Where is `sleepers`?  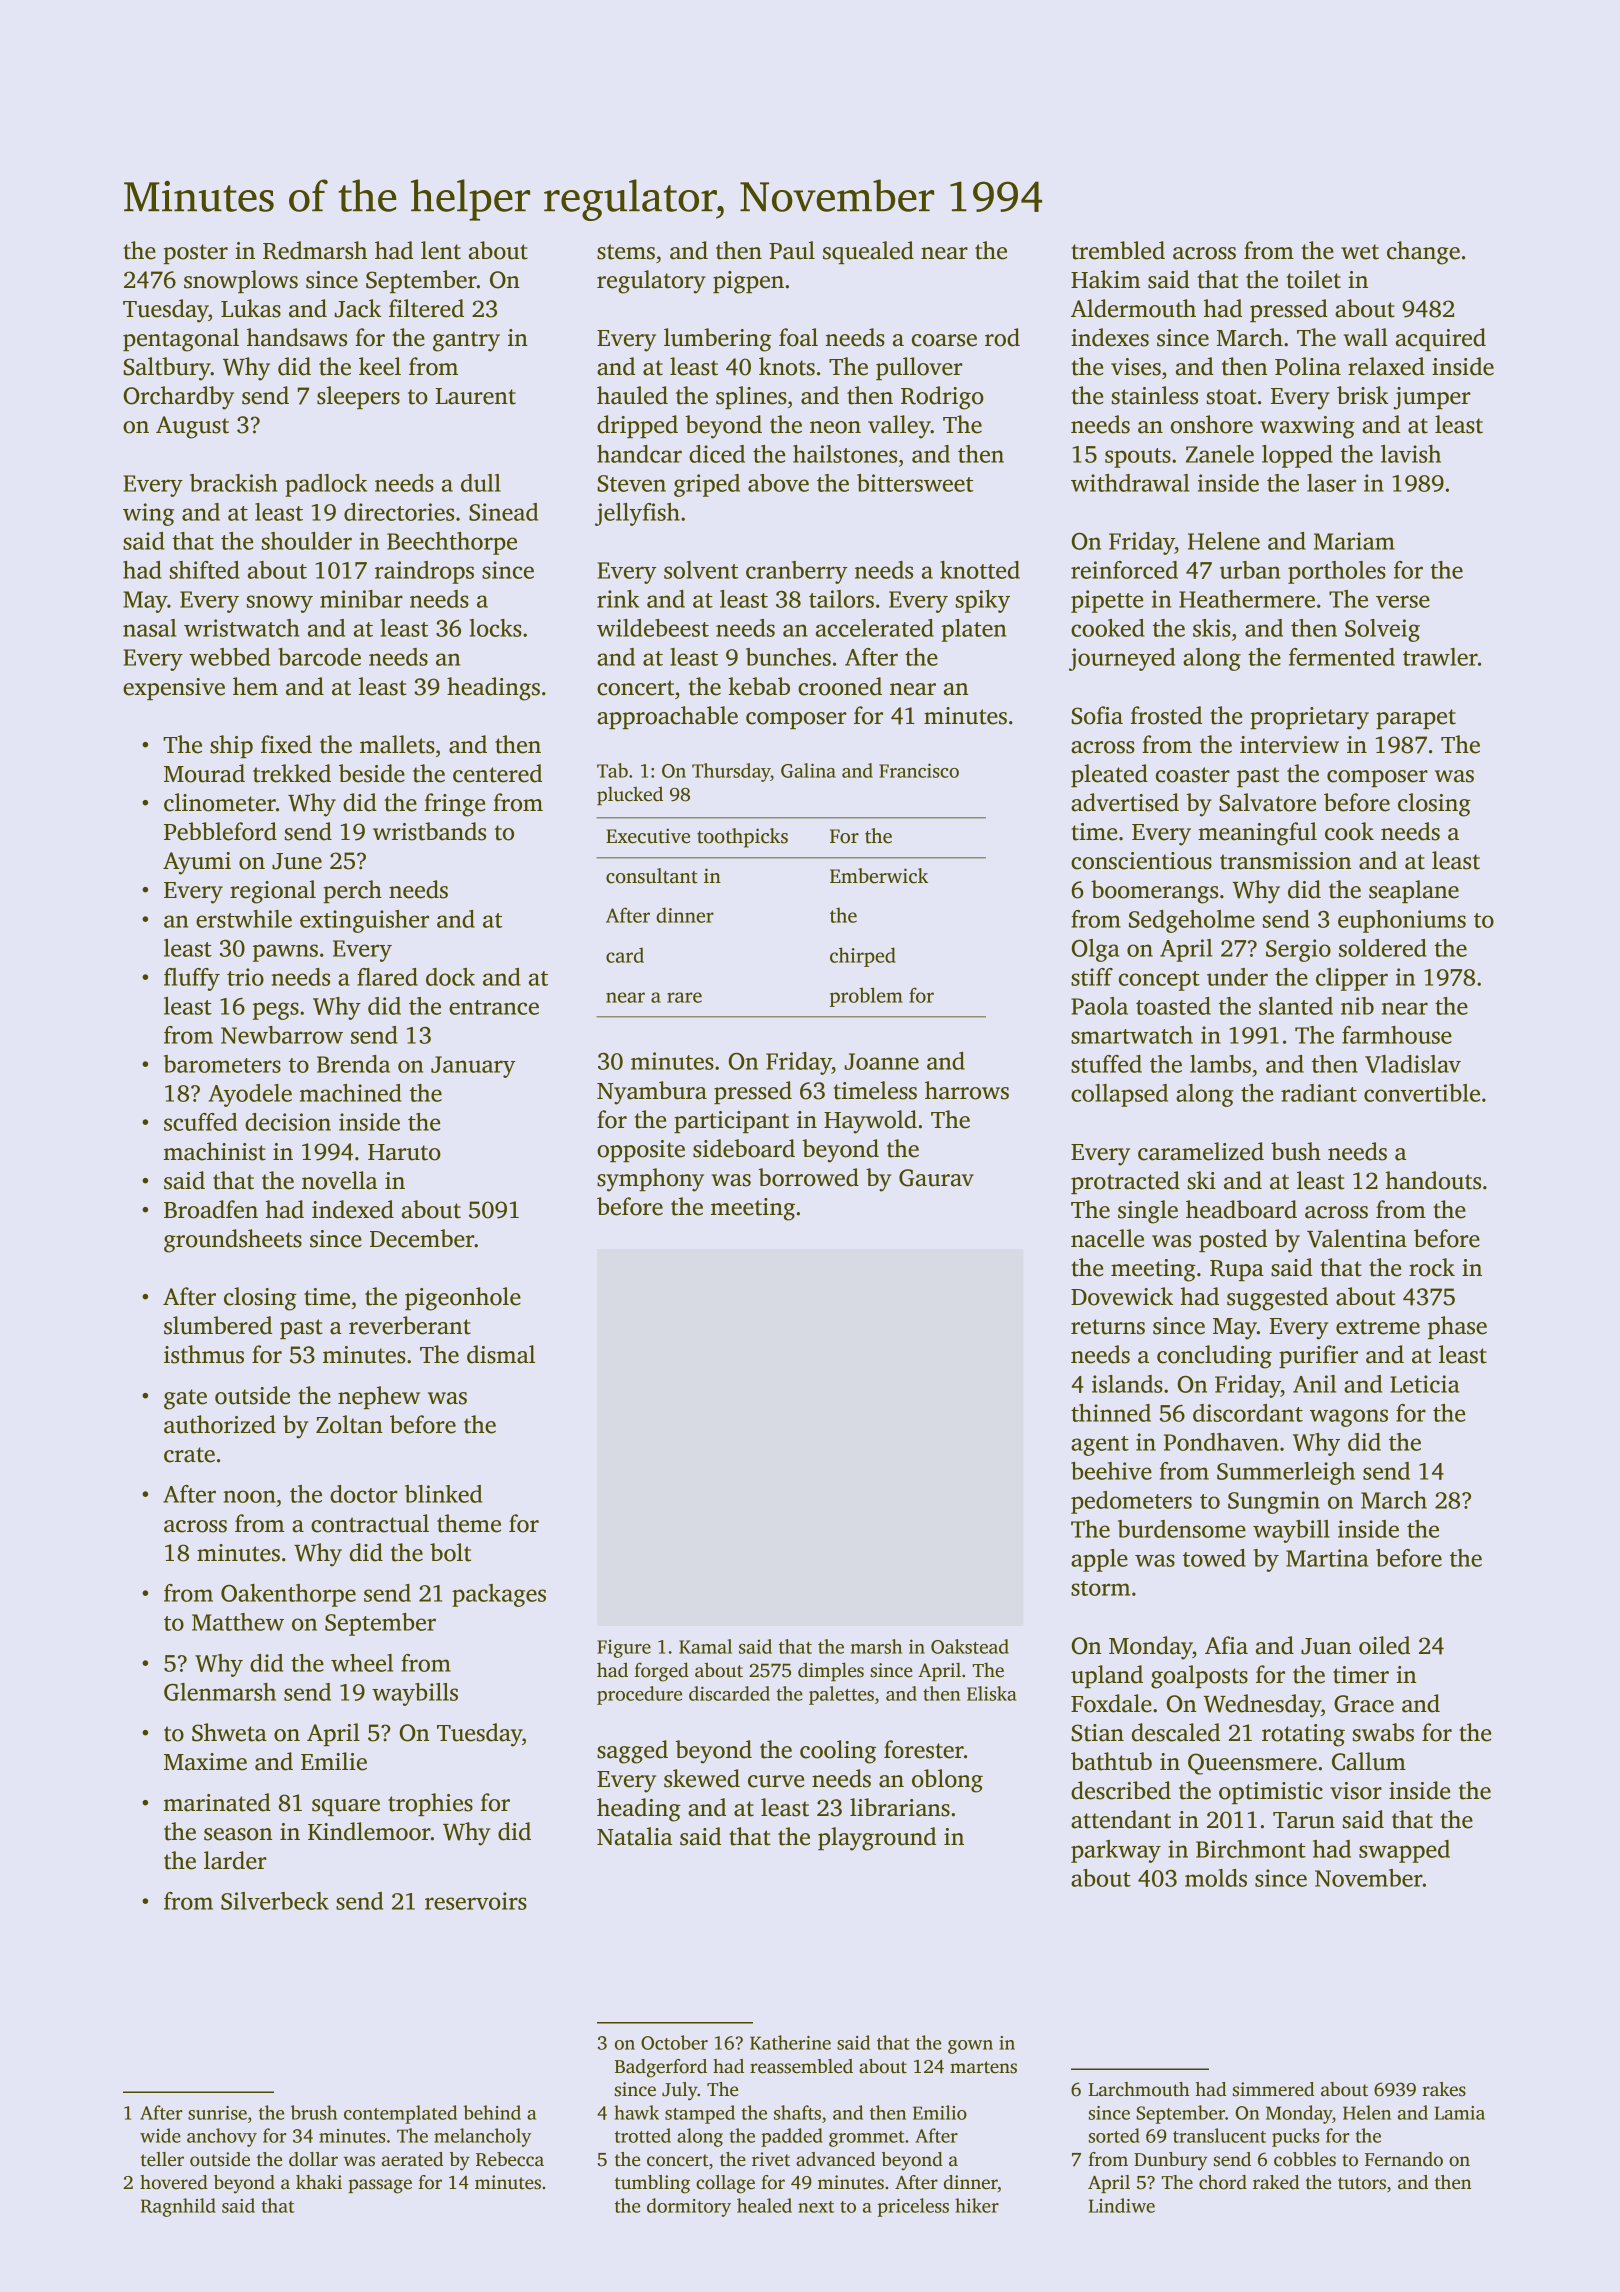
sleepers is located at coordinates (358, 397).
